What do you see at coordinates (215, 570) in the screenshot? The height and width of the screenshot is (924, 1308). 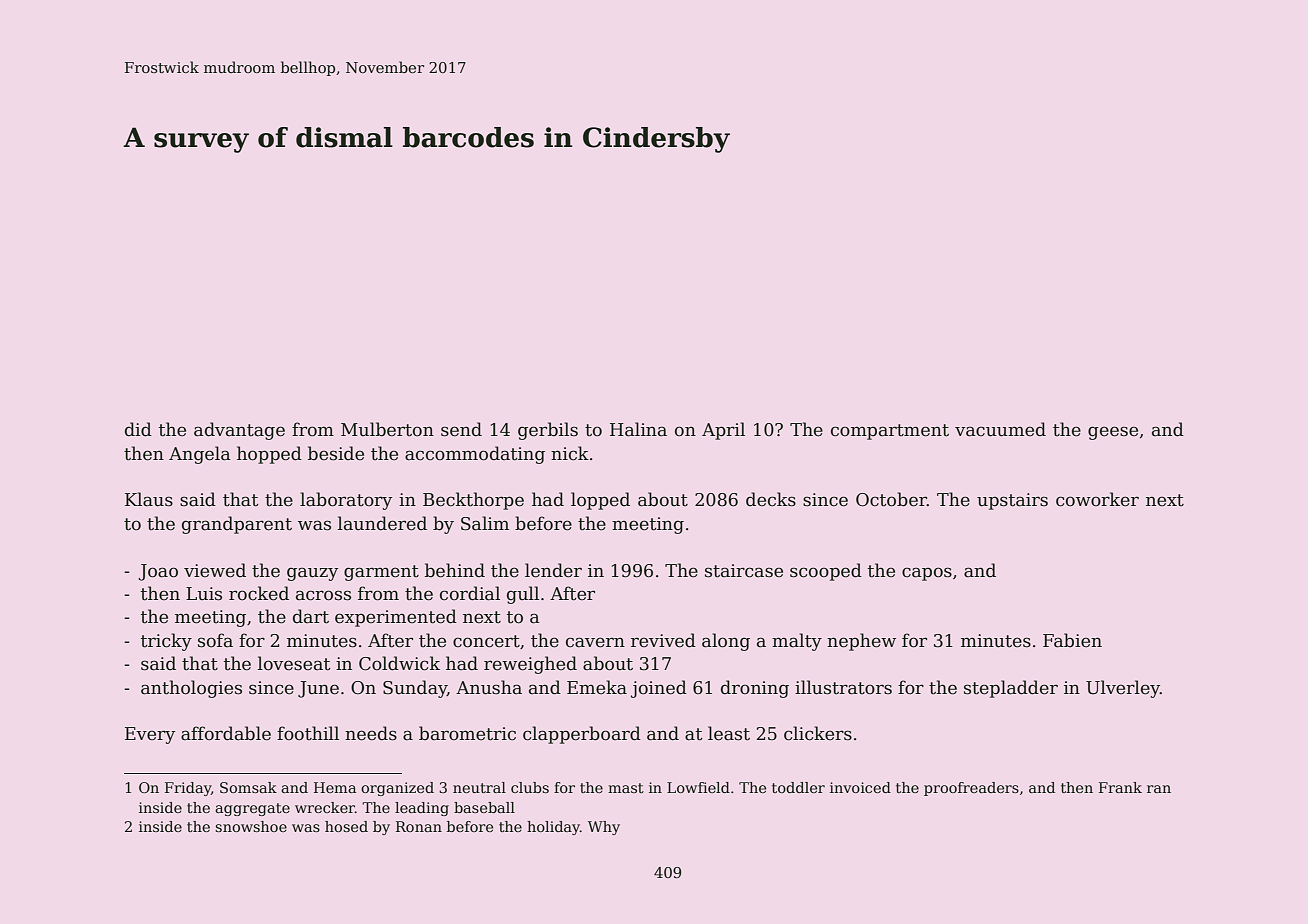 I see `viewed` at bounding box center [215, 570].
